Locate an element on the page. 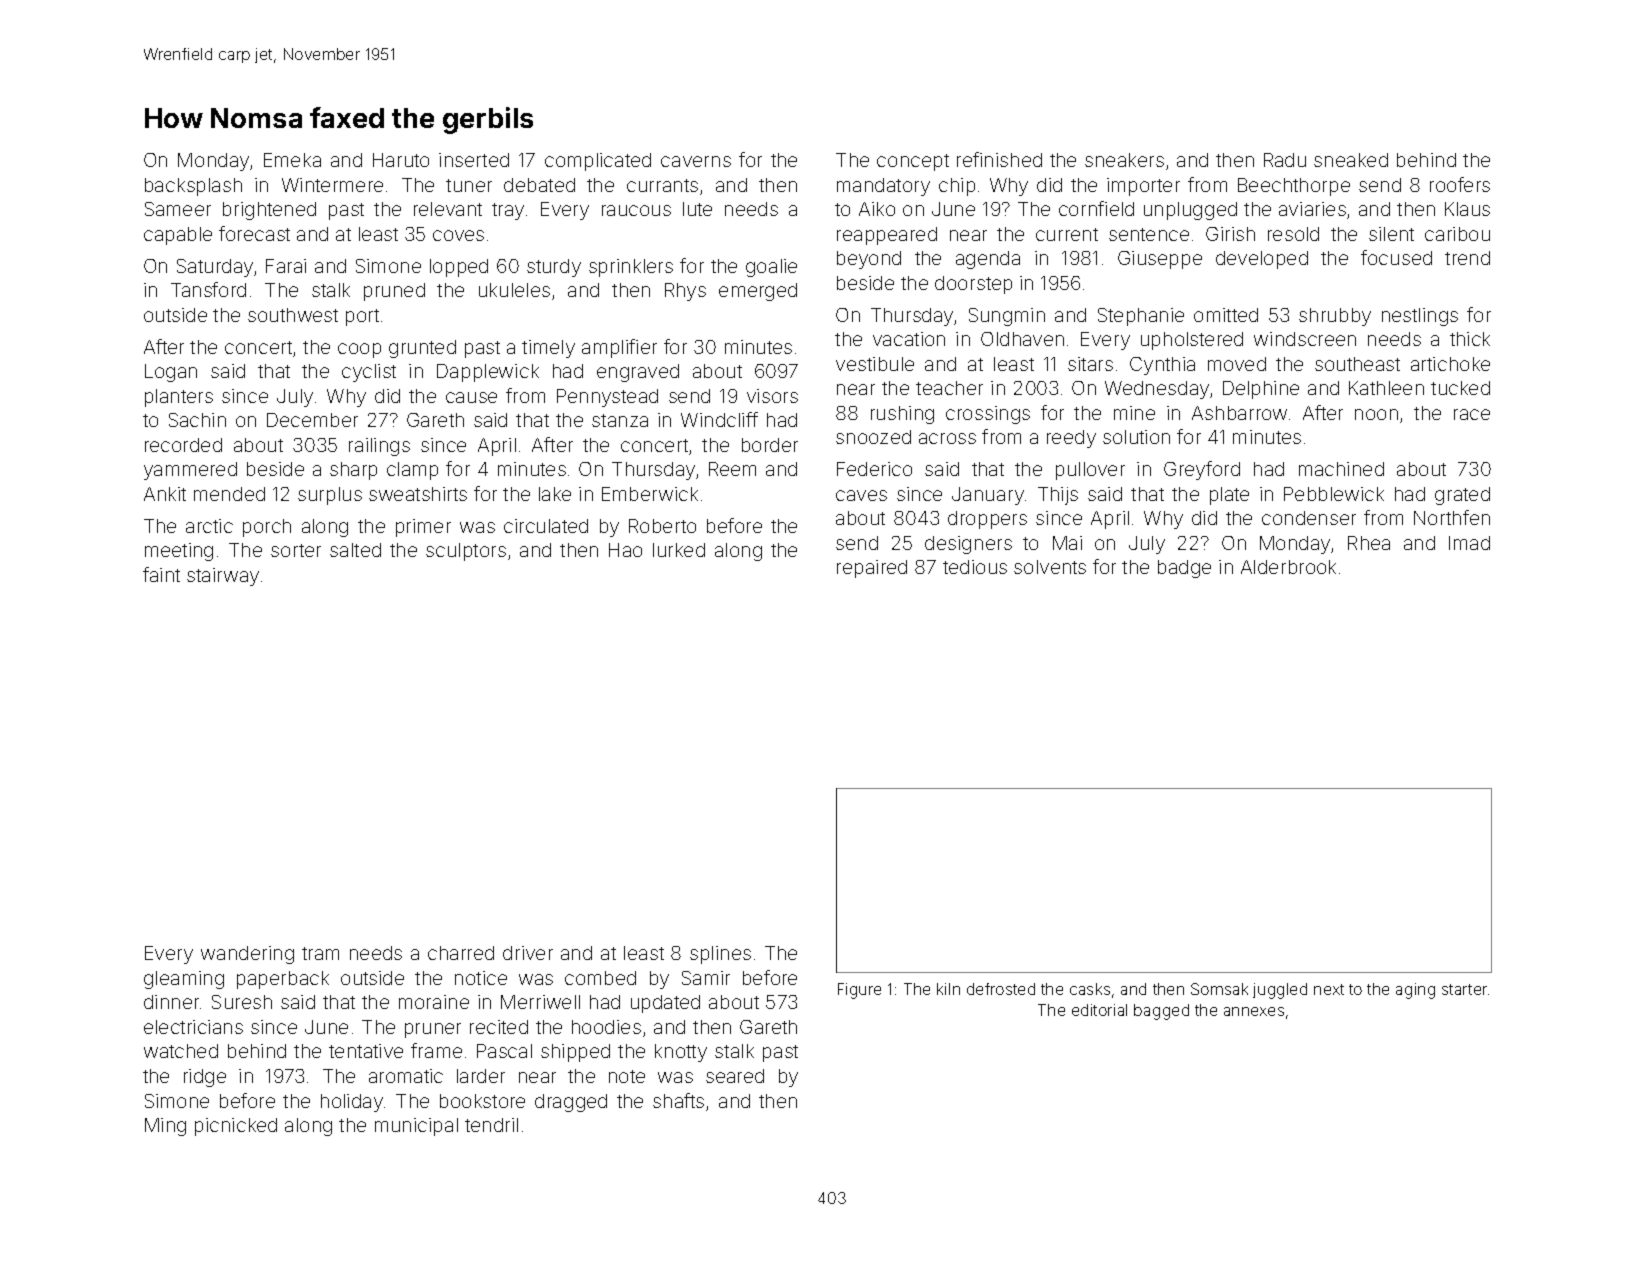  dinner is located at coordinates (171, 1002).
